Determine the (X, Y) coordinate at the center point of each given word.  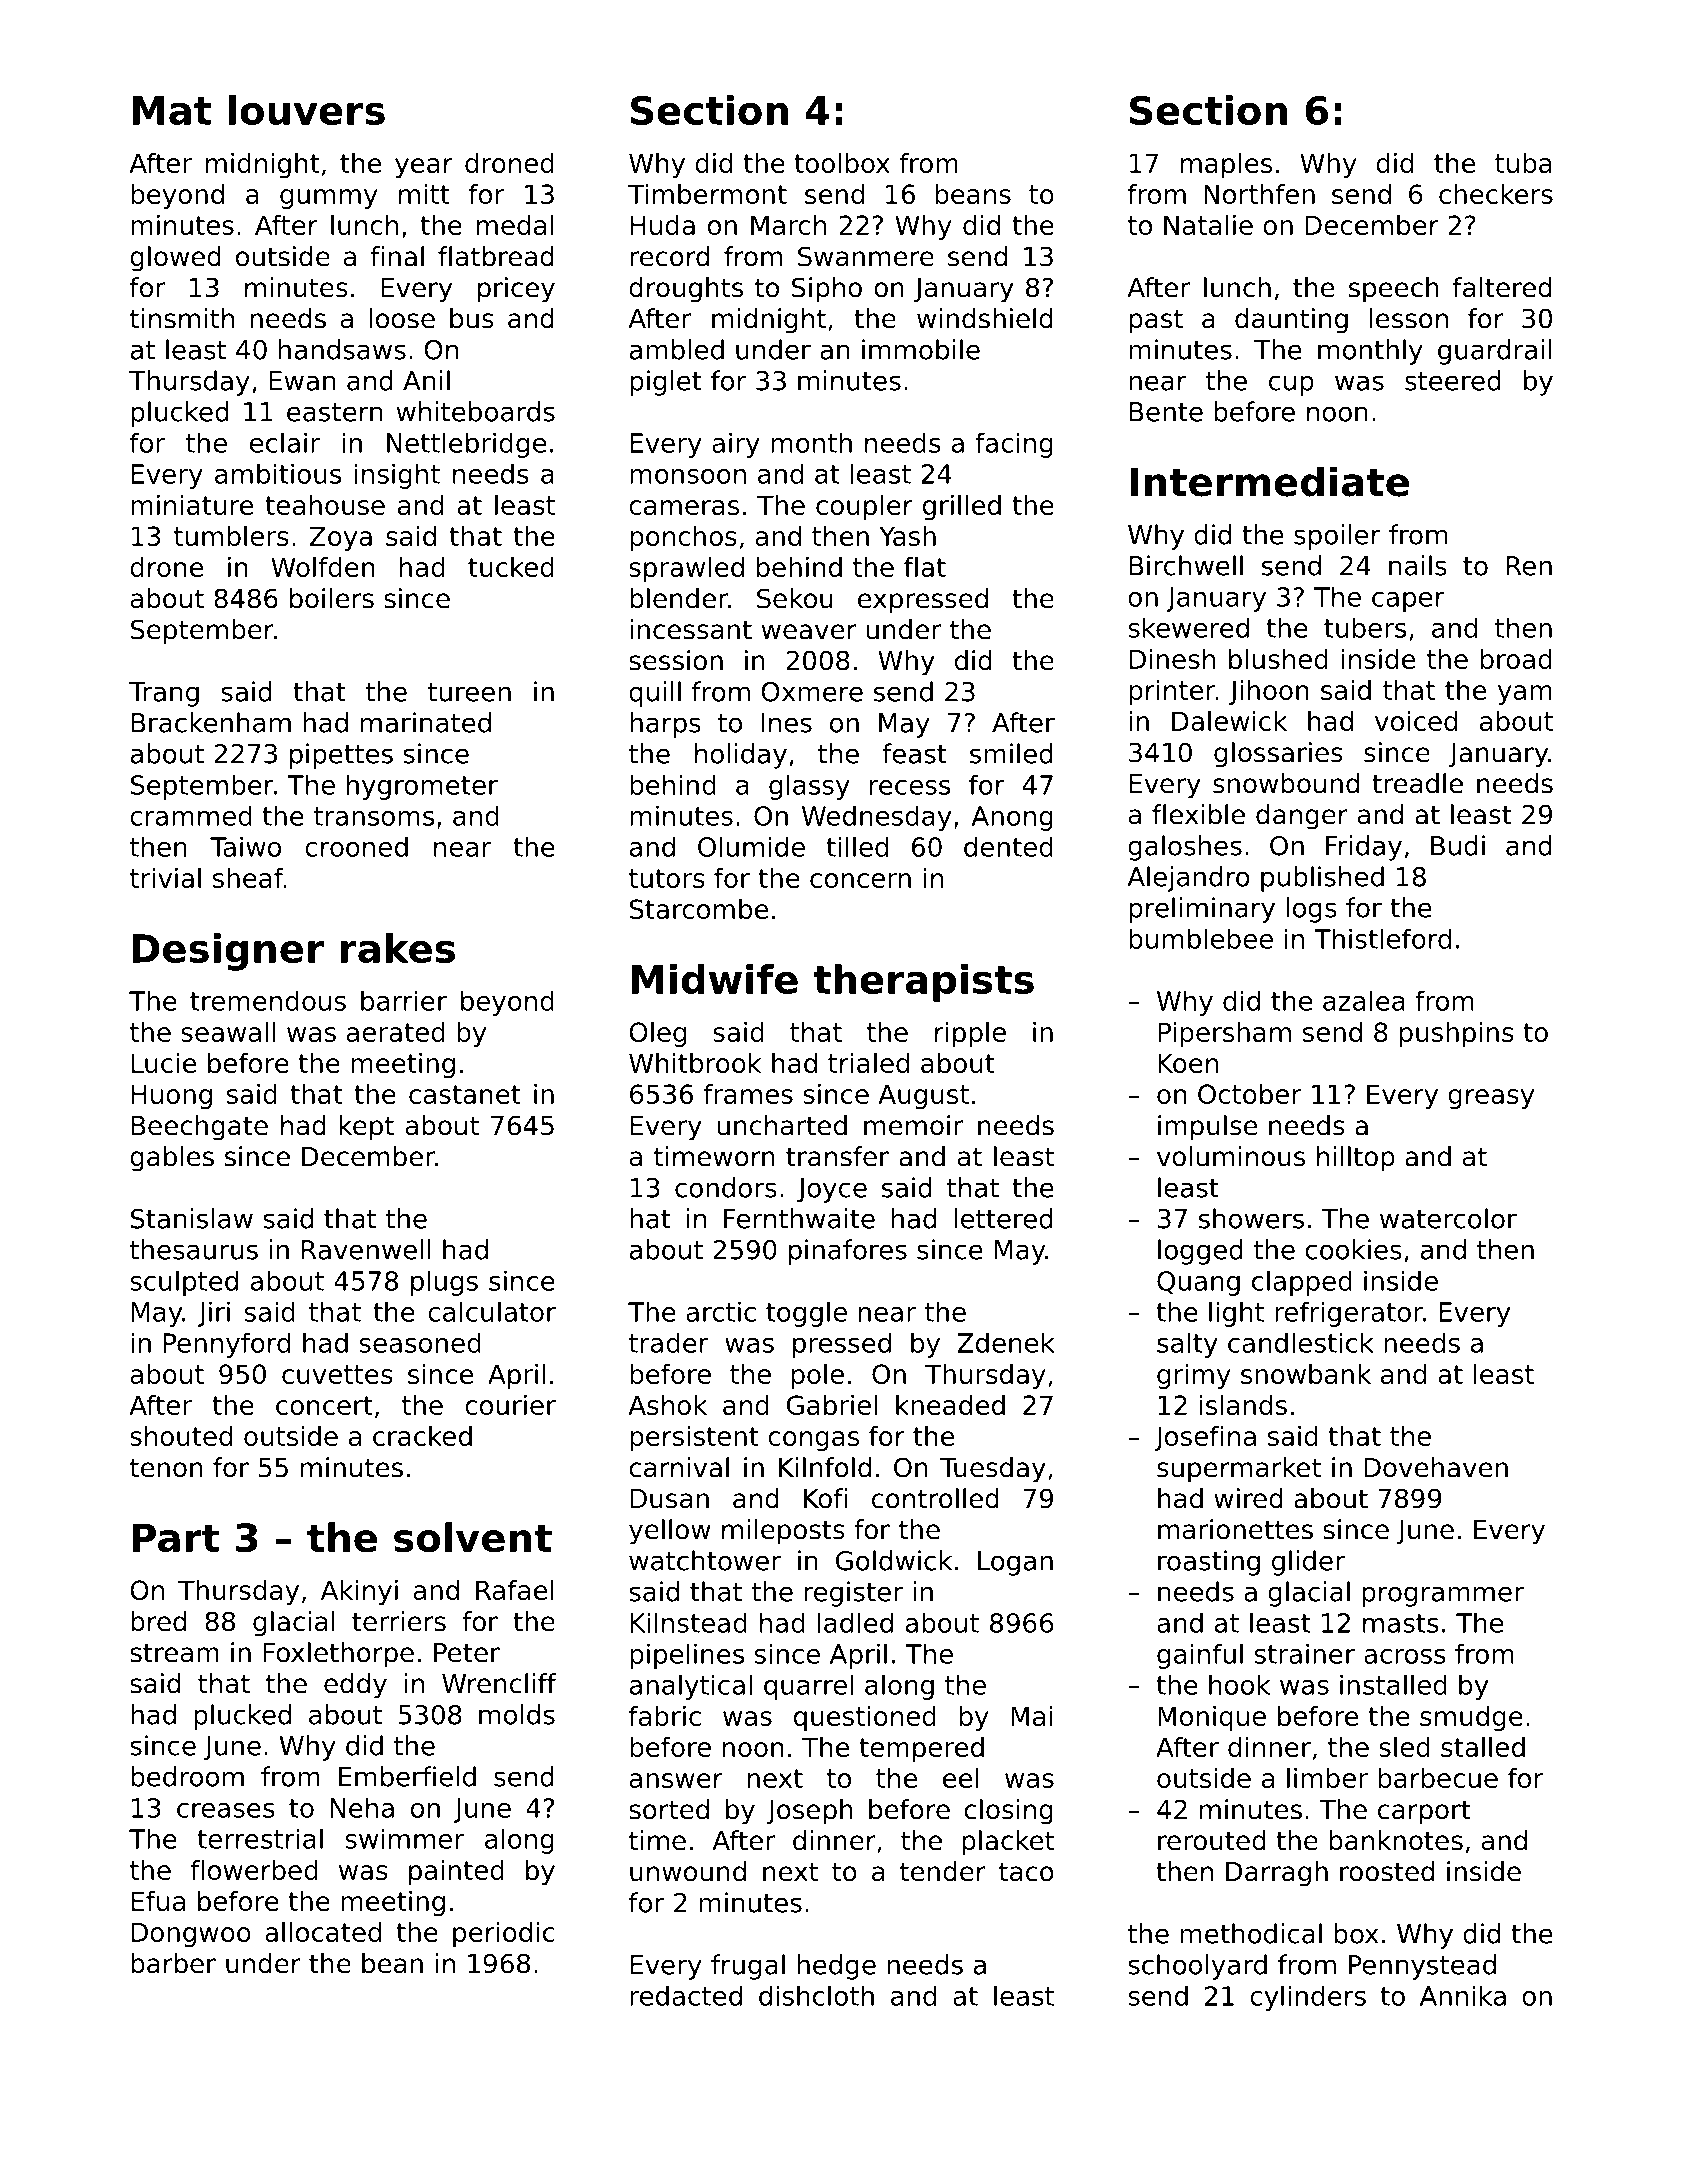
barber (173, 1963)
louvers (307, 110)
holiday (741, 756)
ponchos (683, 538)
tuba (1523, 163)
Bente (1166, 412)
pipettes (341, 756)
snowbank (1306, 1374)
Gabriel (832, 1405)
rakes (397, 948)
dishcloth (816, 1995)
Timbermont (707, 194)
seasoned (420, 1342)
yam (1525, 695)
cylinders (1308, 1998)
